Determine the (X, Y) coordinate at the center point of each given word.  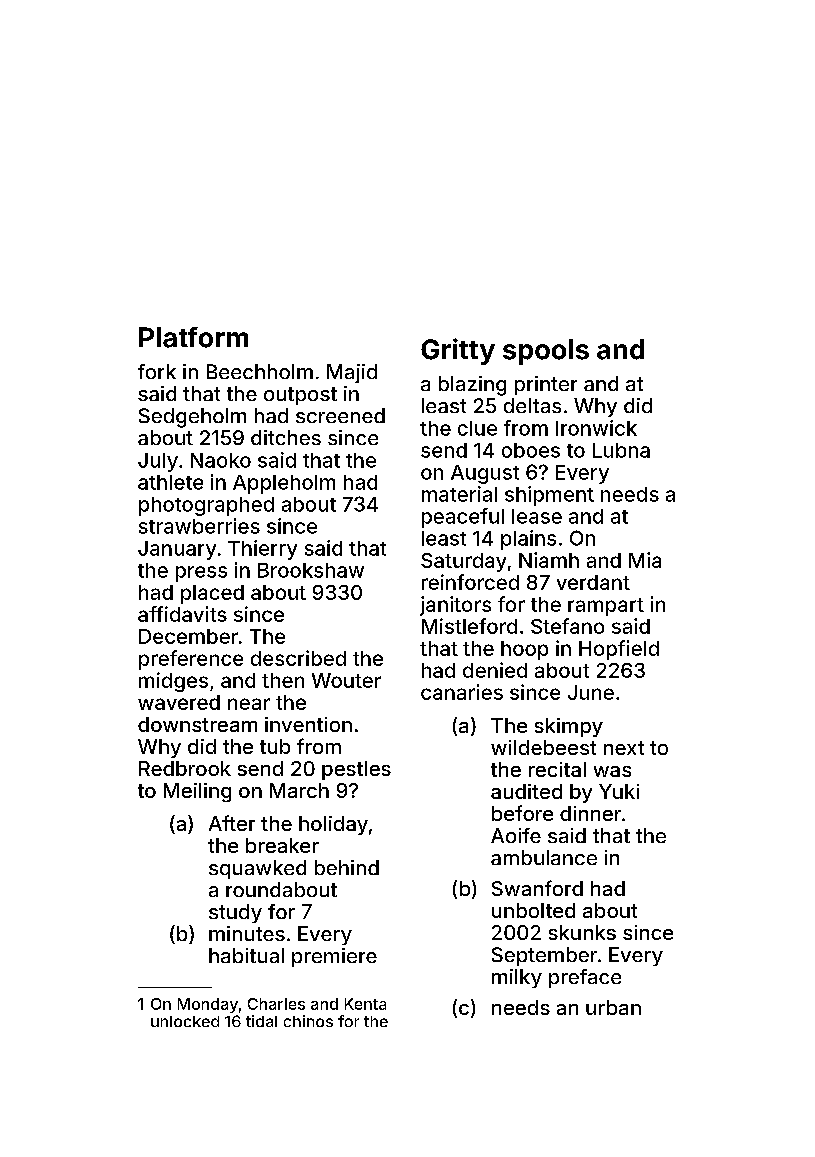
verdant (593, 582)
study (235, 913)
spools (546, 352)
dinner (590, 813)
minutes (247, 933)
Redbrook (185, 768)
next (624, 748)
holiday (333, 825)
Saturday (463, 562)
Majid (352, 373)
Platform (193, 337)
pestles (356, 770)
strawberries (199, 526)
